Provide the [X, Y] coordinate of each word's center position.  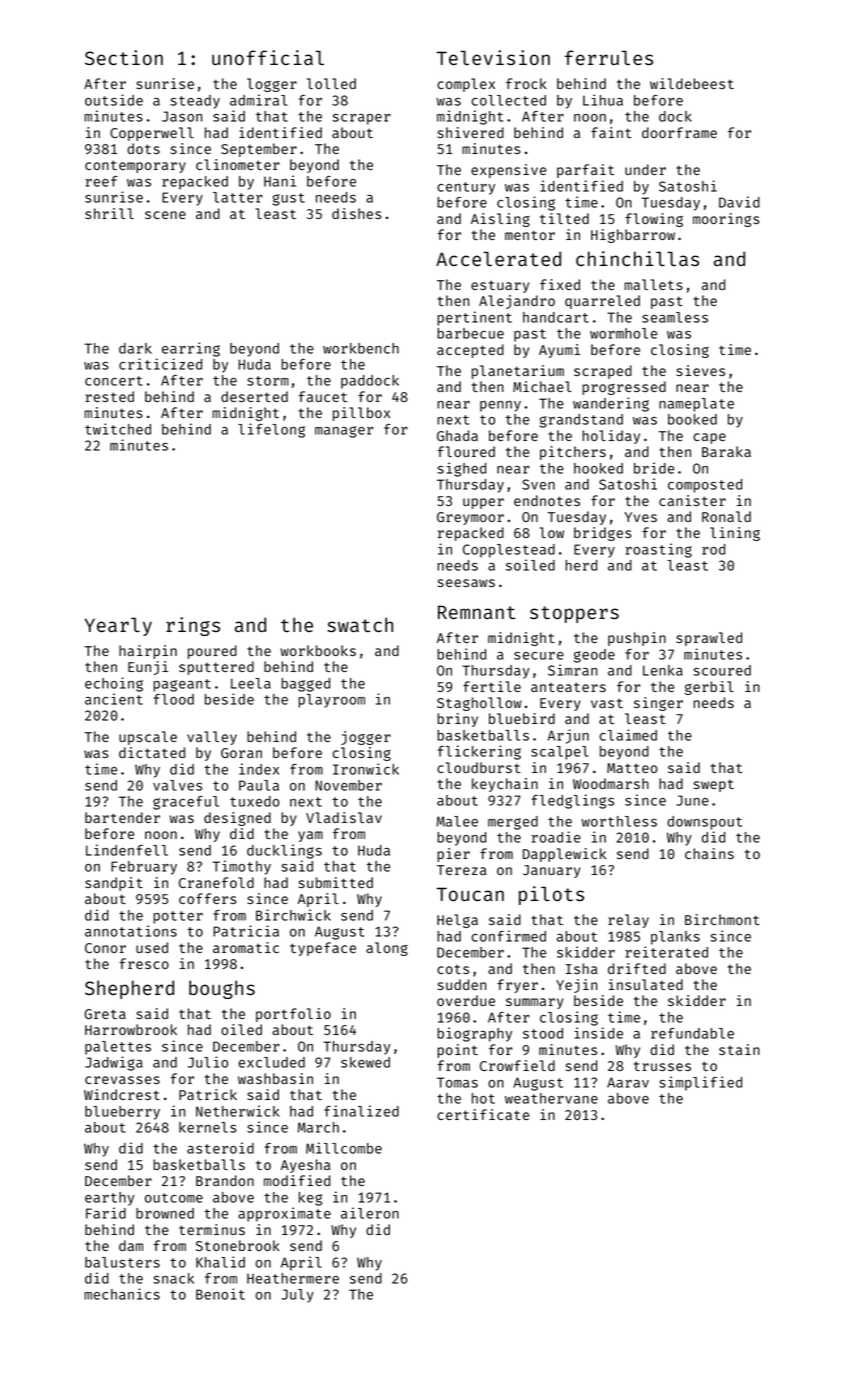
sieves [700, 370]
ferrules [609, 57]
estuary [500, 287]
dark [135, 348]
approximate [284, 1214]
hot [483, 1098]
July [297, 1296]
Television [493, 57]
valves [177, 785]
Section [124, 57]
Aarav [628, 1082]
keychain [505, 785]
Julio [208, 1062]
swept [714, 786]
